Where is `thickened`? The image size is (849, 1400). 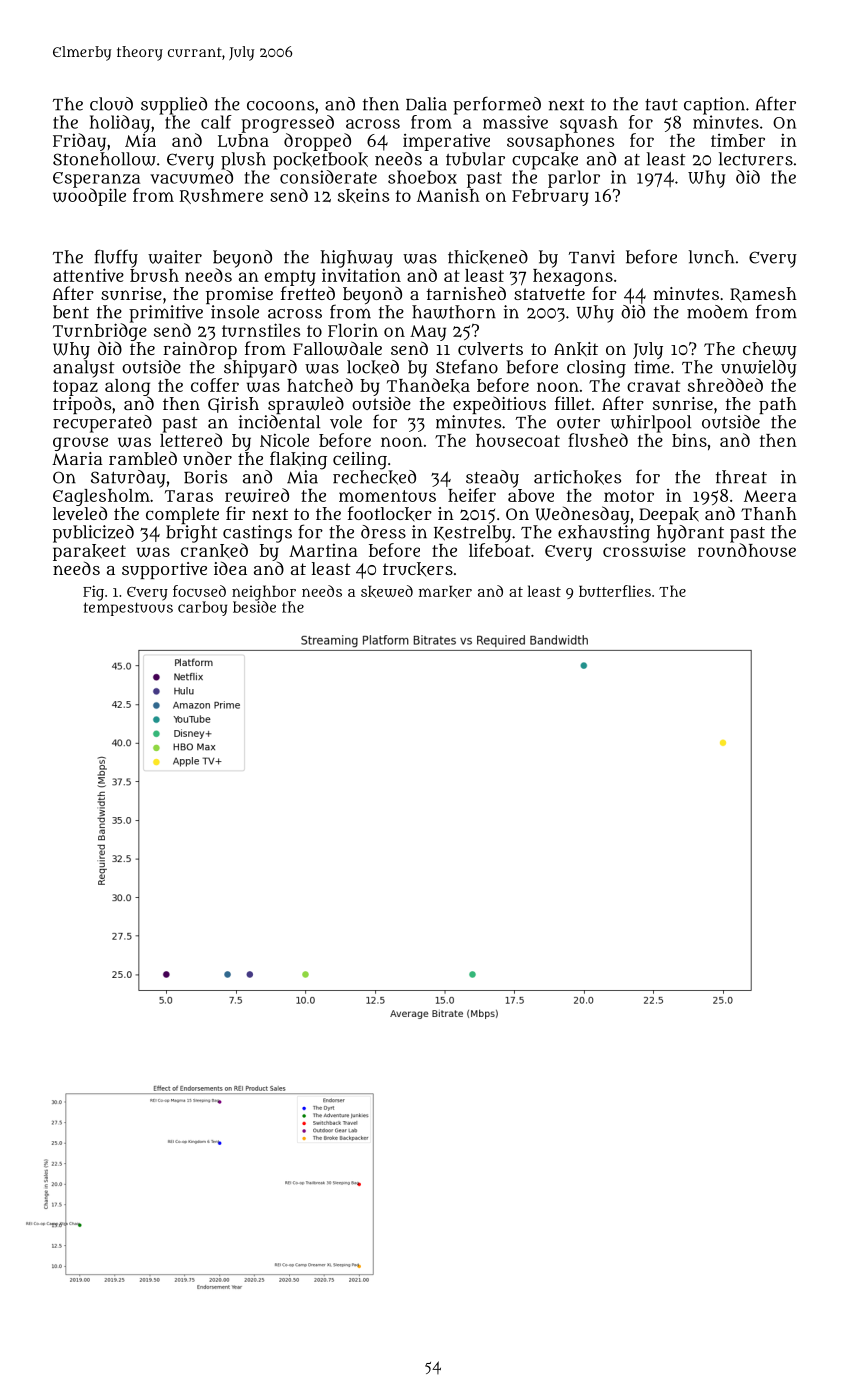
thickened is located at coordinates (488, 257).
